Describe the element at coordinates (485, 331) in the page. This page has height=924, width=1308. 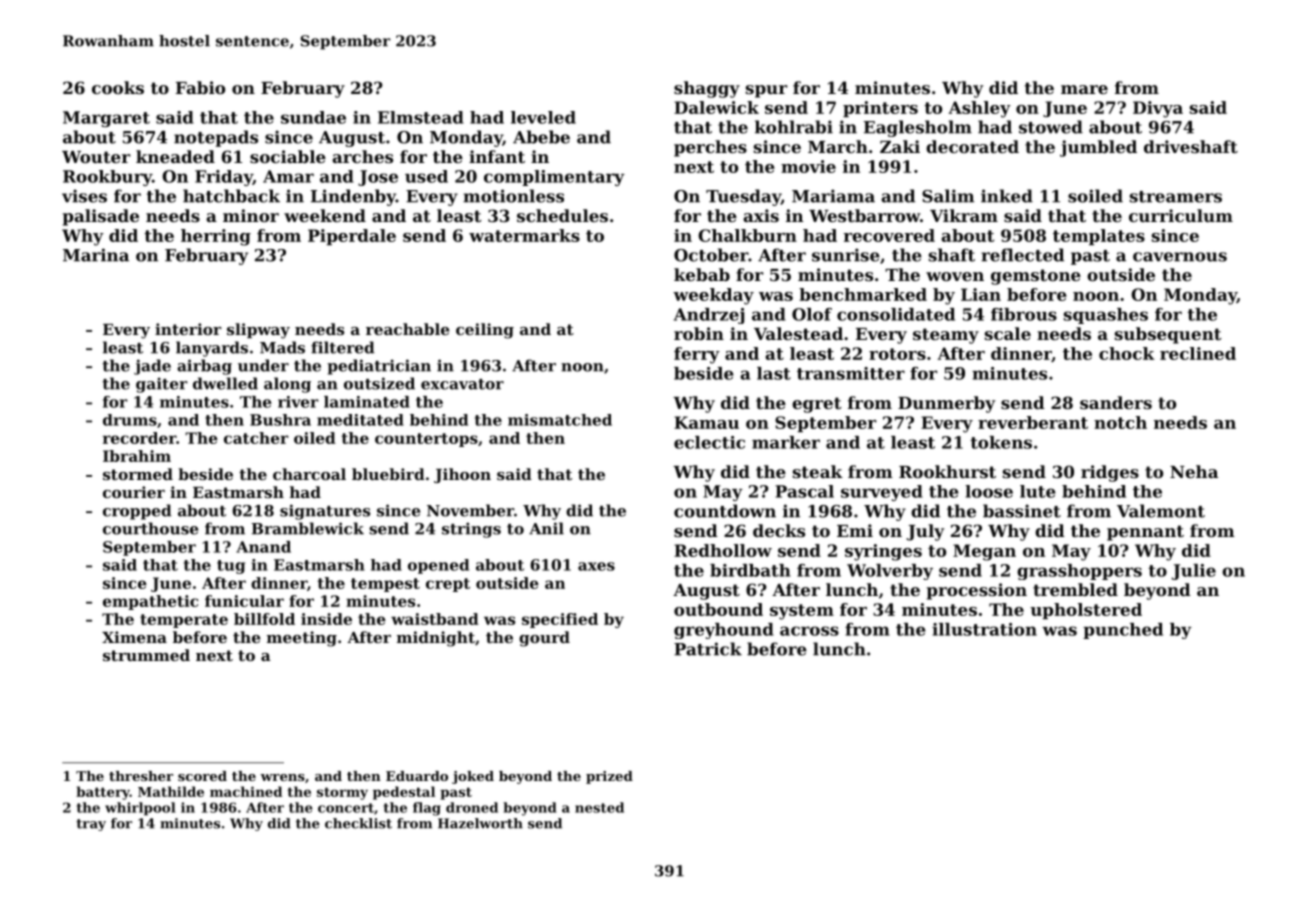
I see `ceiling` at that location.
